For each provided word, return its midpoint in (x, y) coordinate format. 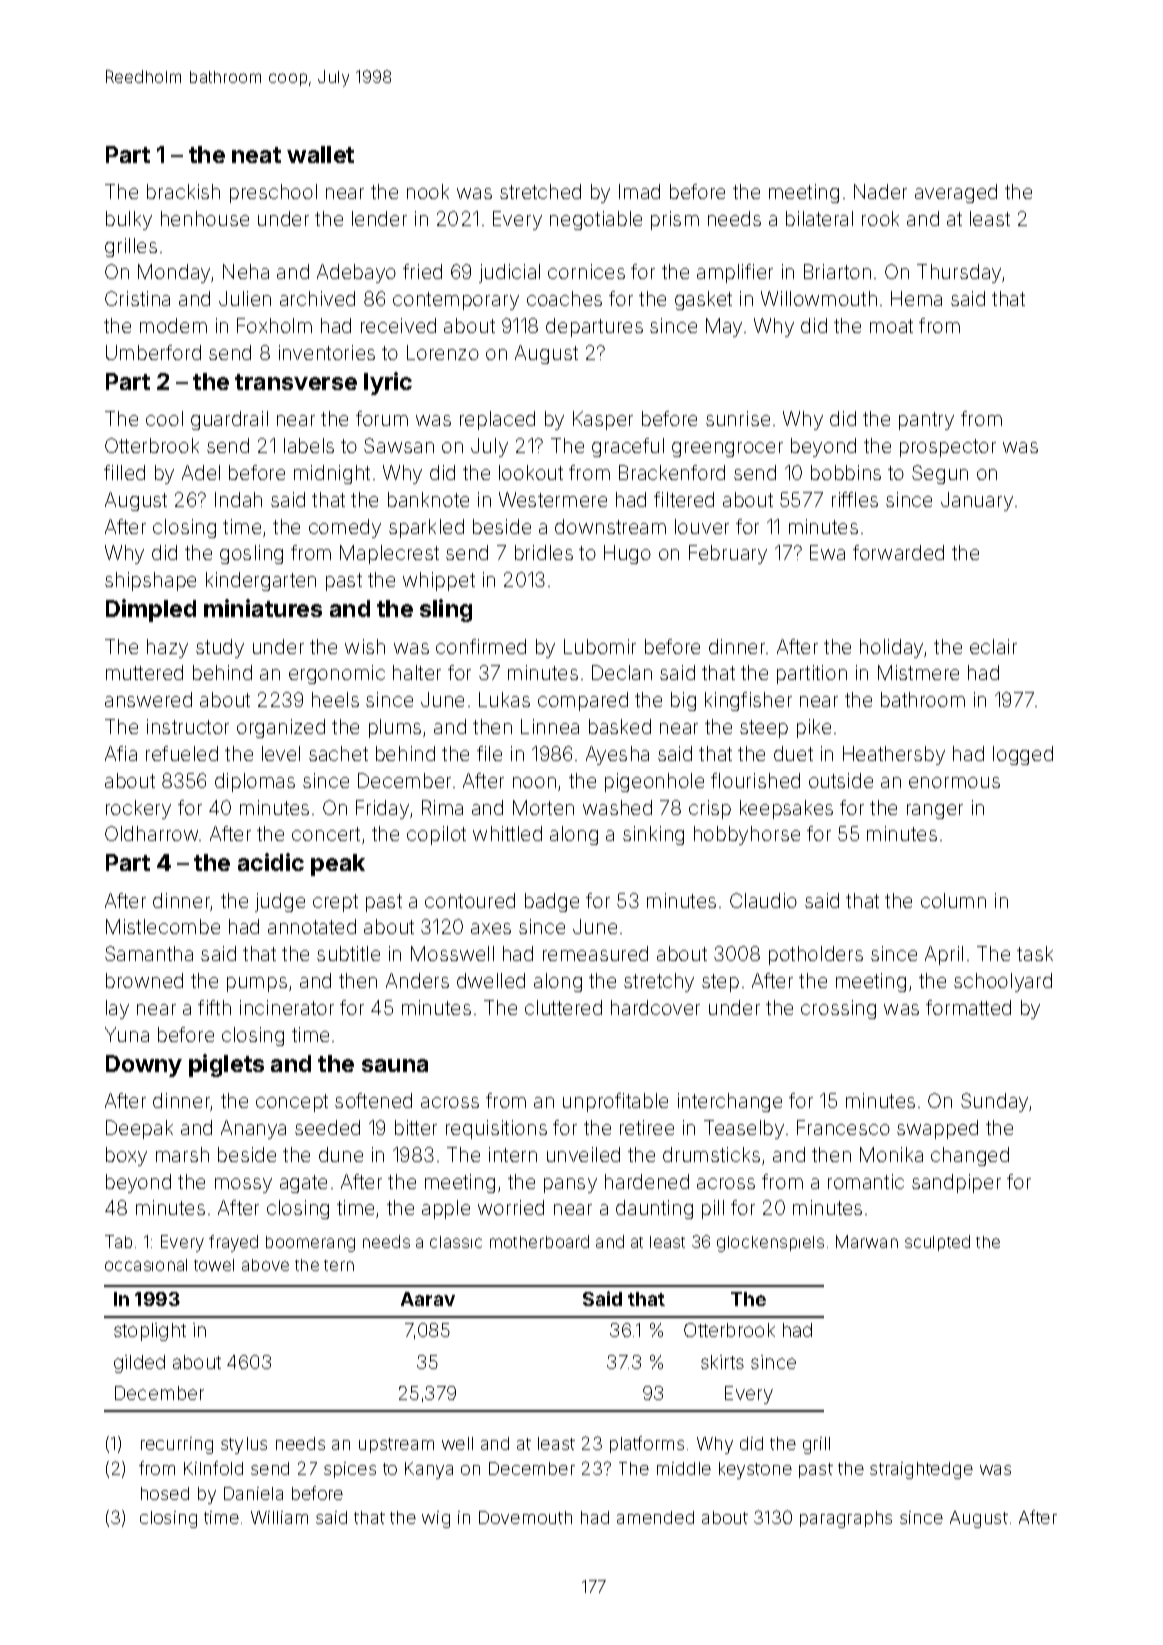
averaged (956, 193)
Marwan (867, 1241)
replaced (497, 420)
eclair (993, 646)
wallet (320, 154)
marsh (182, 1154)
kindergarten (261, 581)
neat (256, 155)
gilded (139, 1364)
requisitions (496, 1129)
